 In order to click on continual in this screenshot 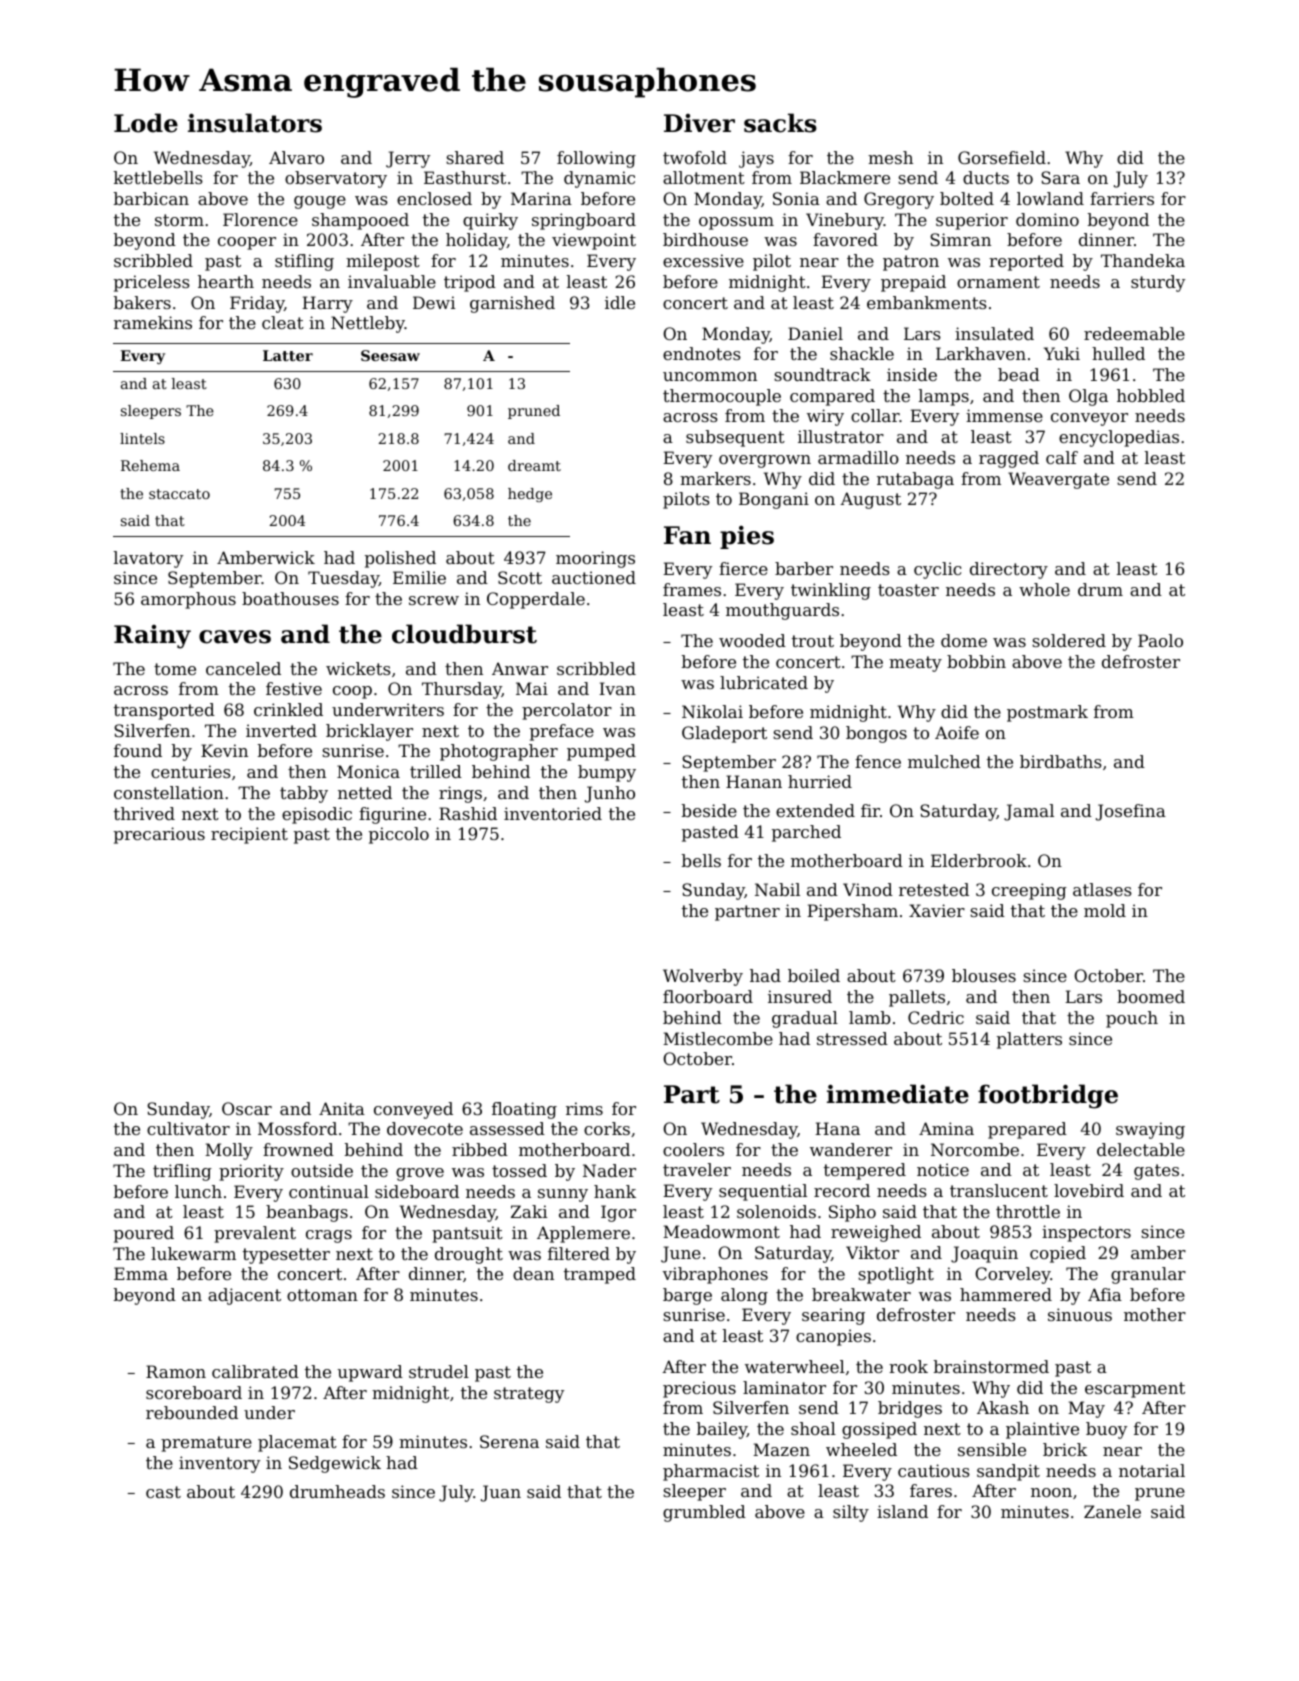, I will do `click(329, 1191)`.
